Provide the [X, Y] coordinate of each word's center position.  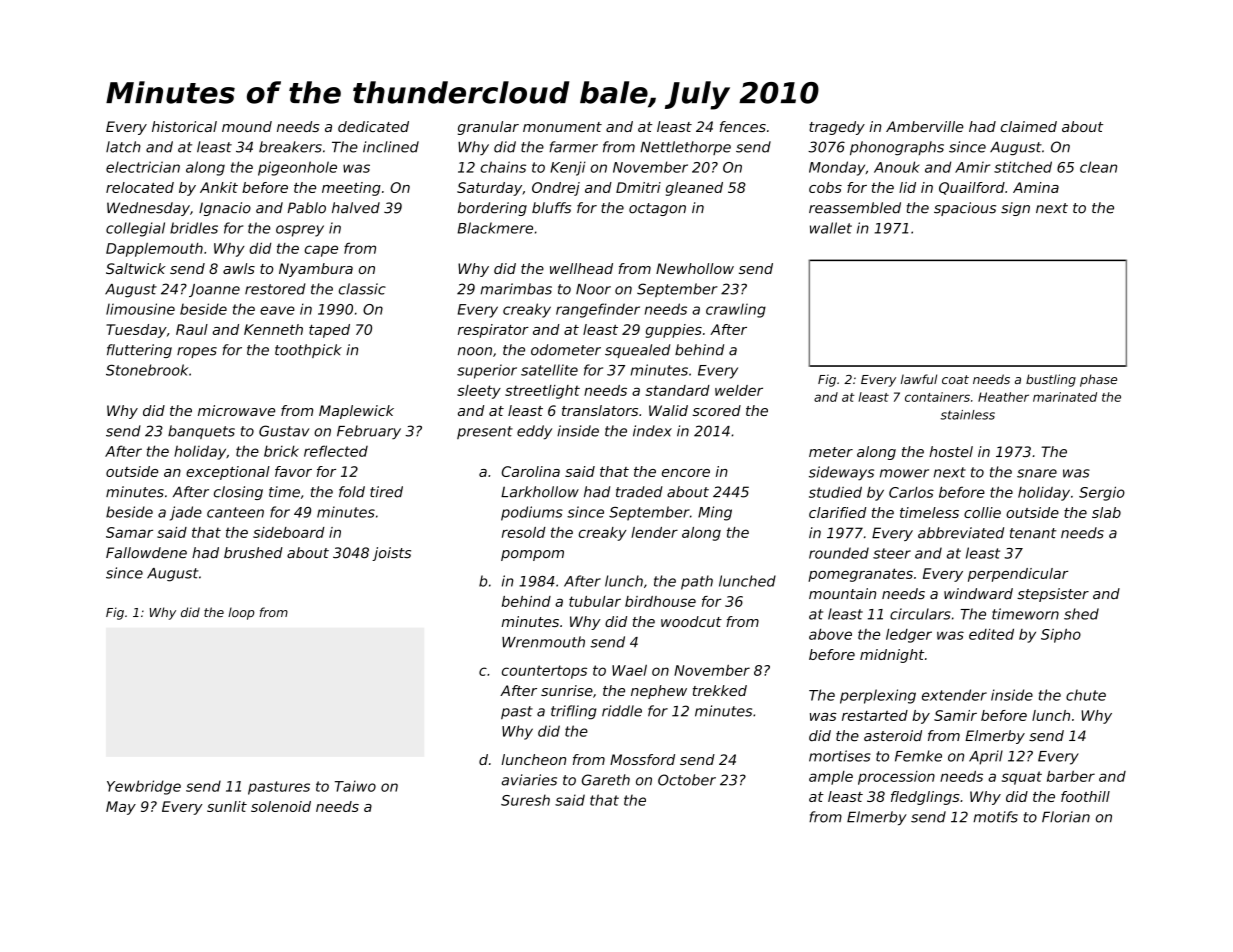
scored [716, 410]
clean [1098, 167]
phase [1098, 380]
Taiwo [355, 786]
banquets [201, 432]
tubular [595, 601]
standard [678, 390]
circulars [920, 614]
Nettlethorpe [685, 148]
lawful [919, 379]
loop [241, 613]
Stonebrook [147, 370]
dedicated [373, 126]
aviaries [529, 780]
